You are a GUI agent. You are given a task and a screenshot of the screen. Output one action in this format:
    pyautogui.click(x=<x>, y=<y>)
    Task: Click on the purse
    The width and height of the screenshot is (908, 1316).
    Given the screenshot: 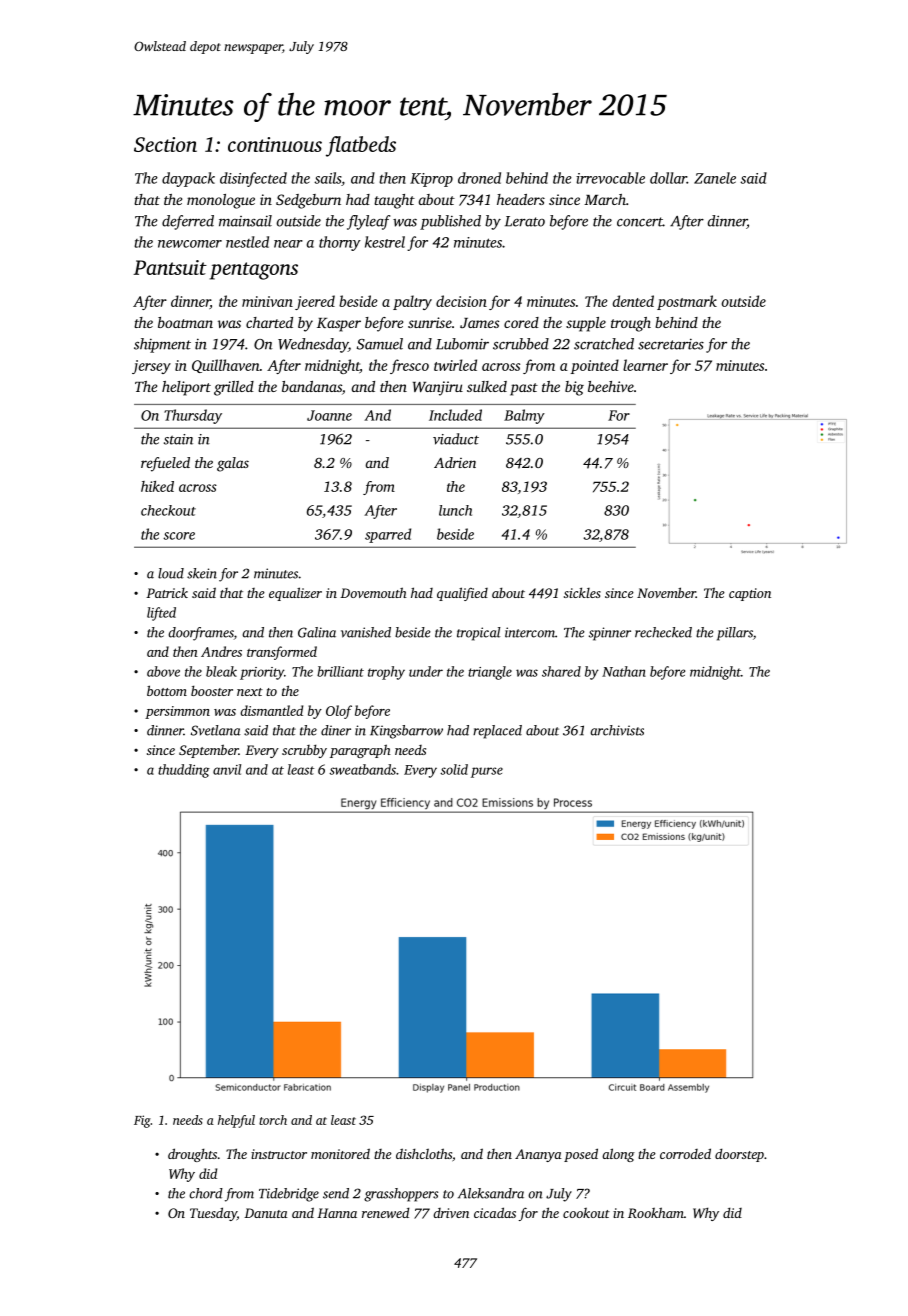 What is the action you would take?
    pyautogui.click(x=487, y=772)
